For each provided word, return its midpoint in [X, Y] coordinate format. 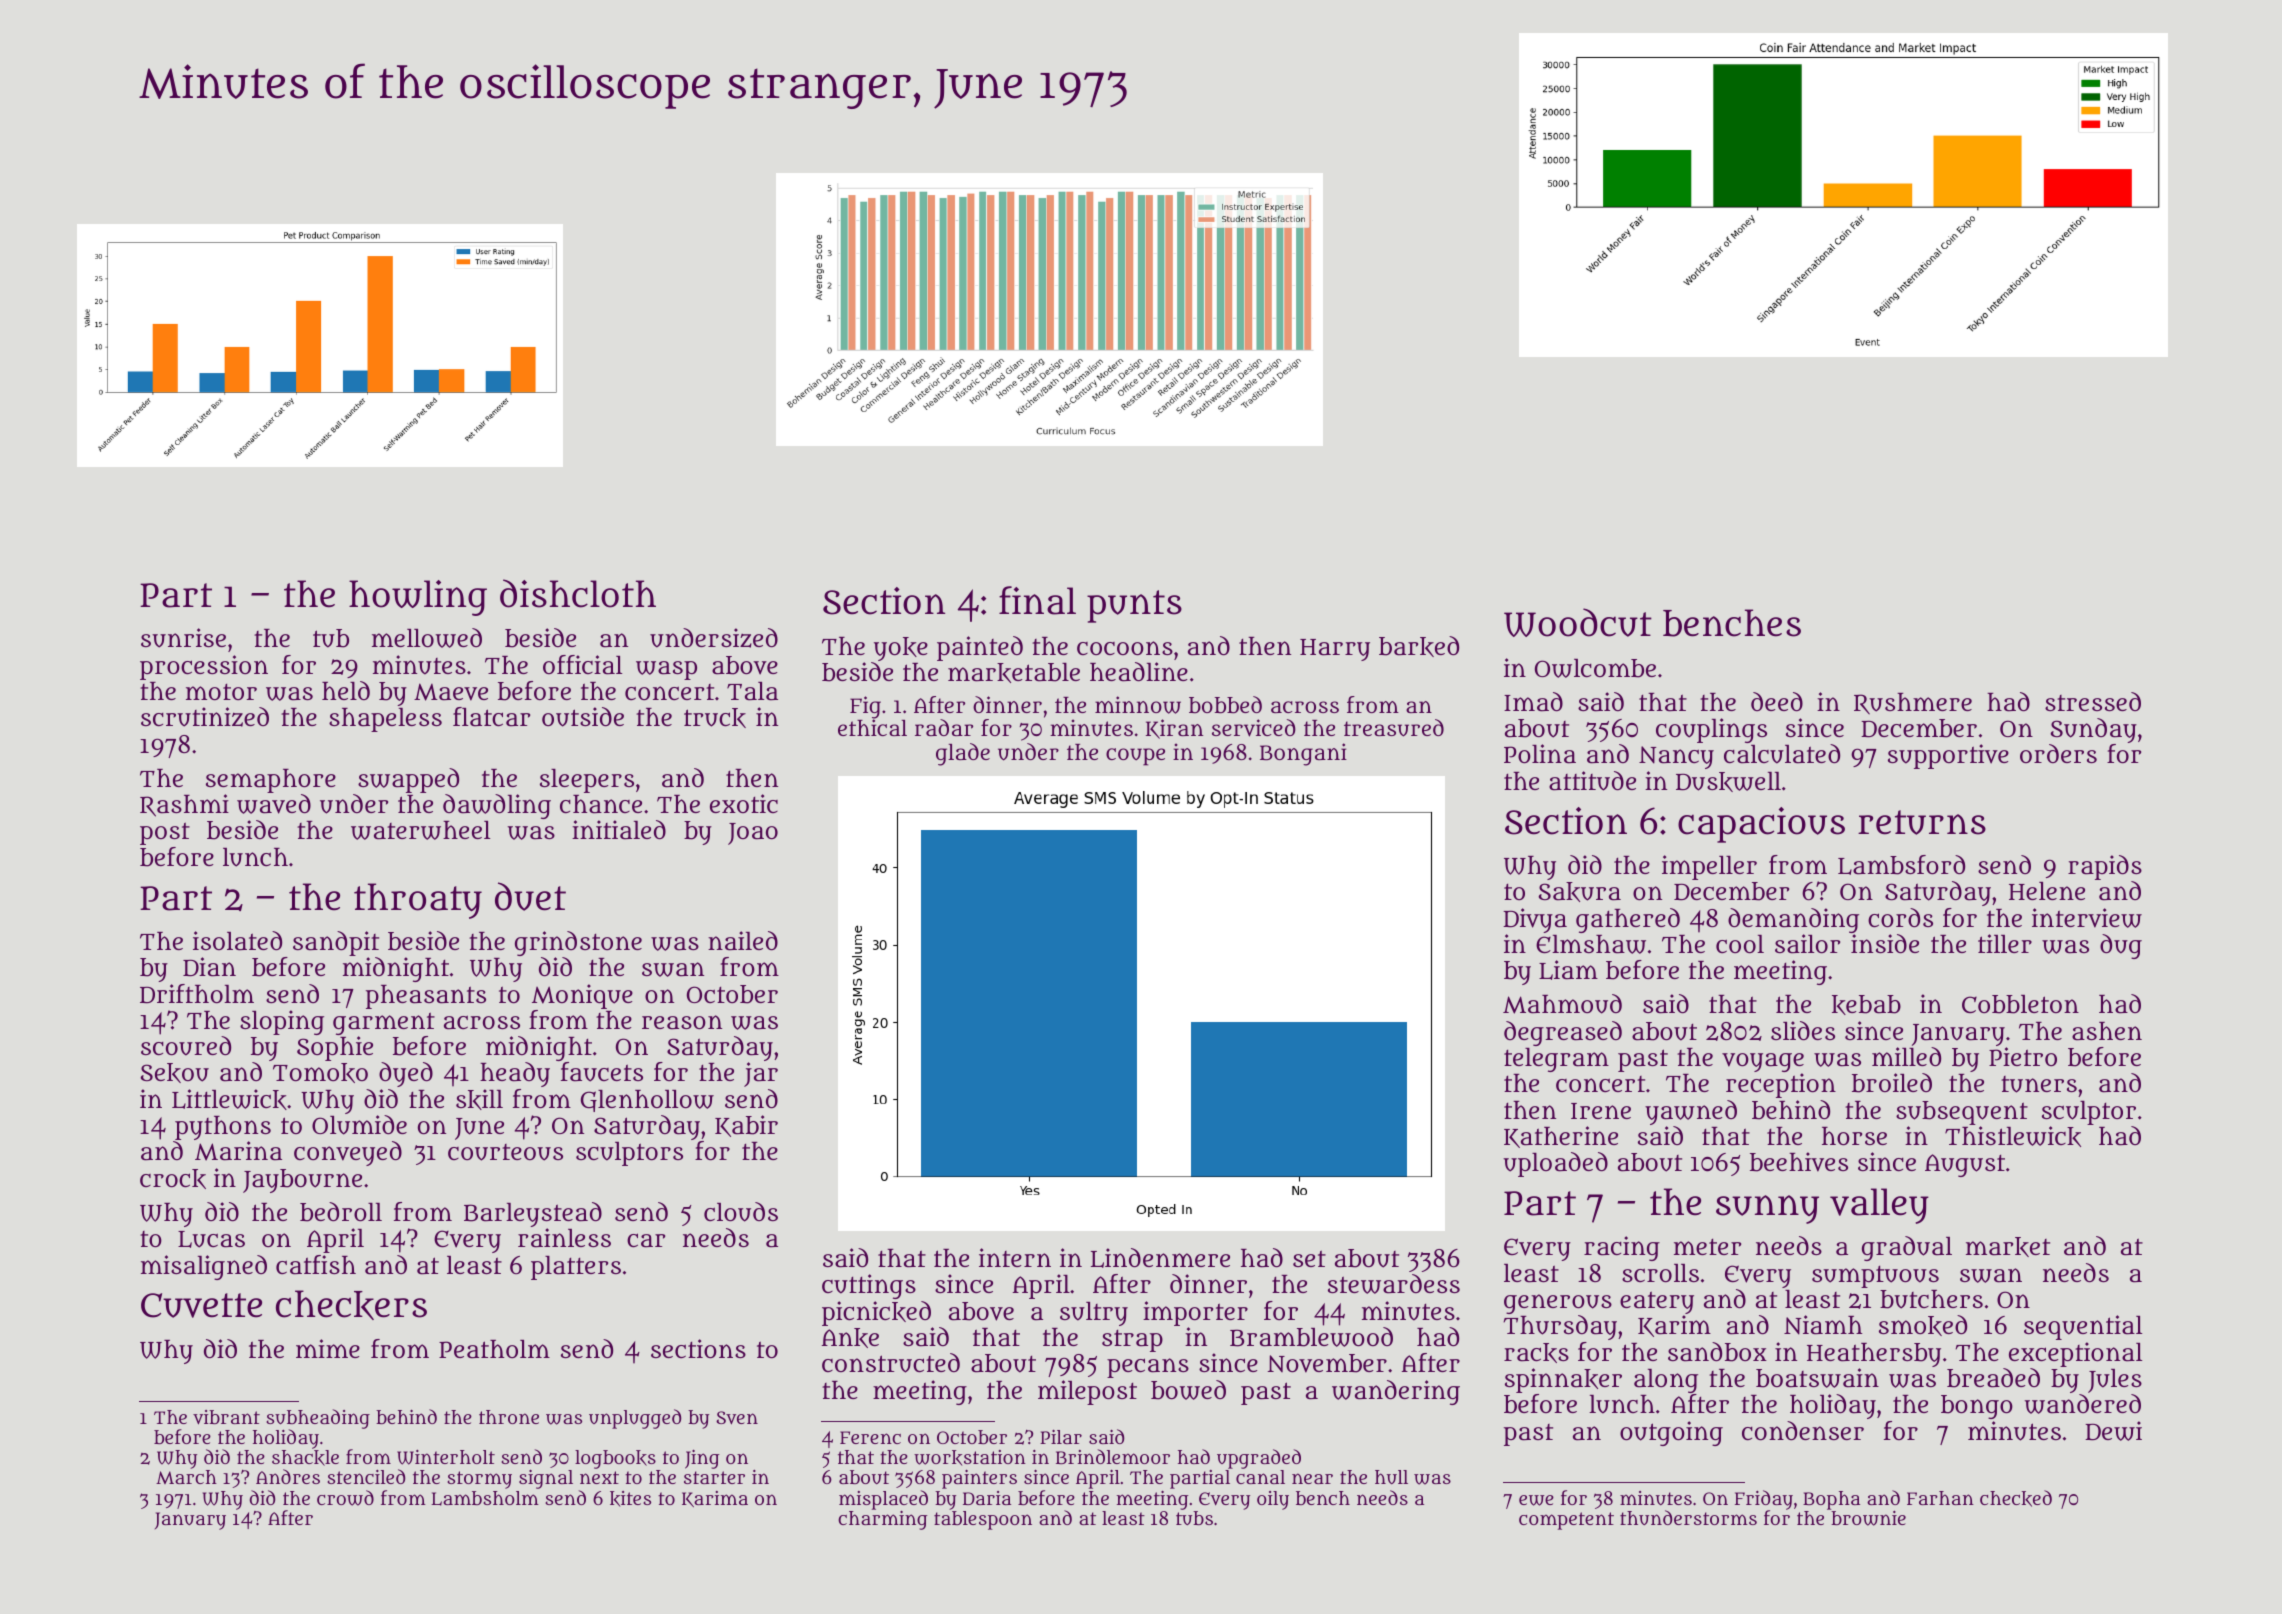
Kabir [746, 1126]
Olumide [359, 1125]
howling [418, 598]
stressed [2093, 701]
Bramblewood [1311, 1337]
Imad [1533, 702]
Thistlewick [2013, 1136]
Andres [288, 1476]
